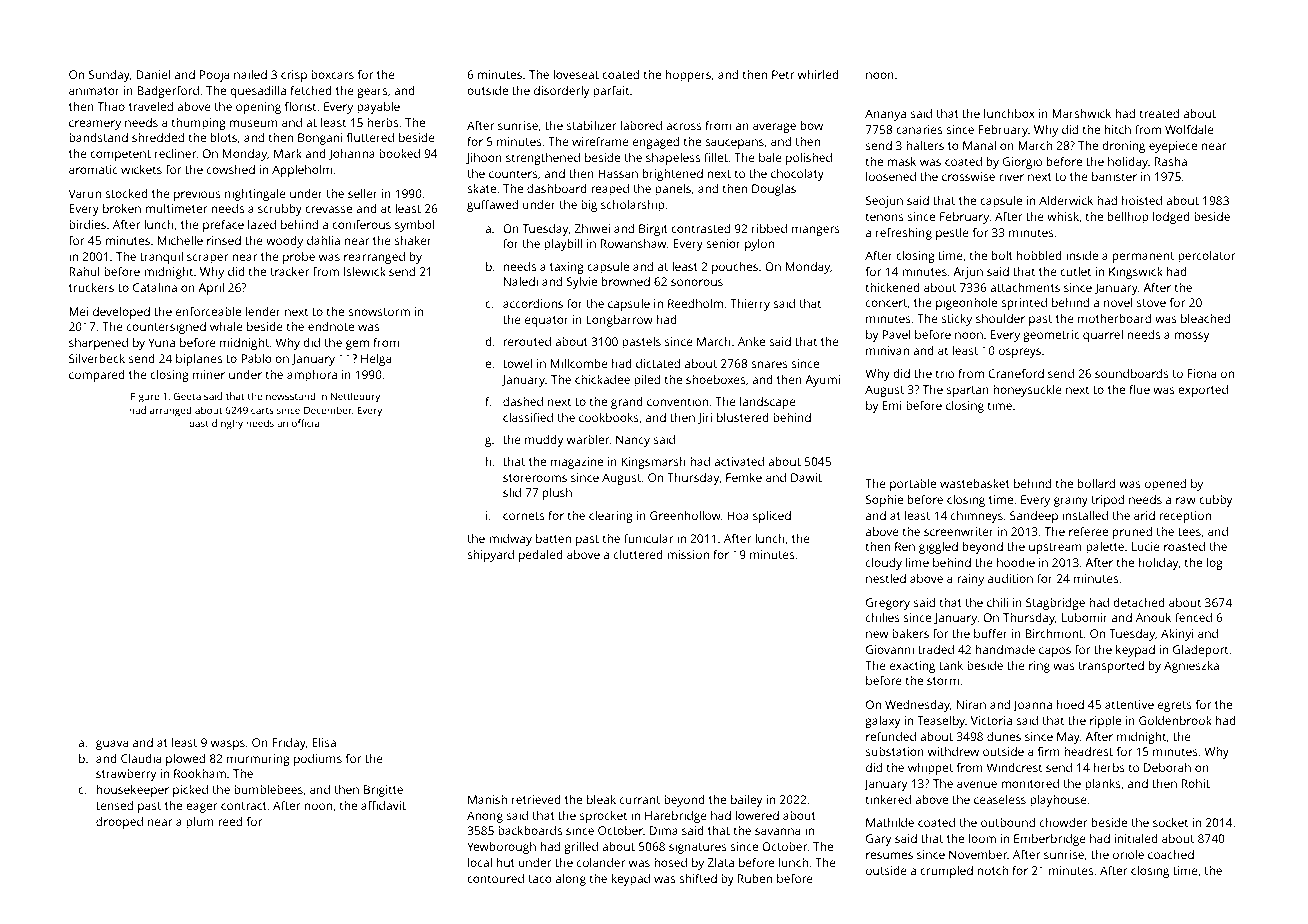  I want to click on dinghy, so click(227, 424).
